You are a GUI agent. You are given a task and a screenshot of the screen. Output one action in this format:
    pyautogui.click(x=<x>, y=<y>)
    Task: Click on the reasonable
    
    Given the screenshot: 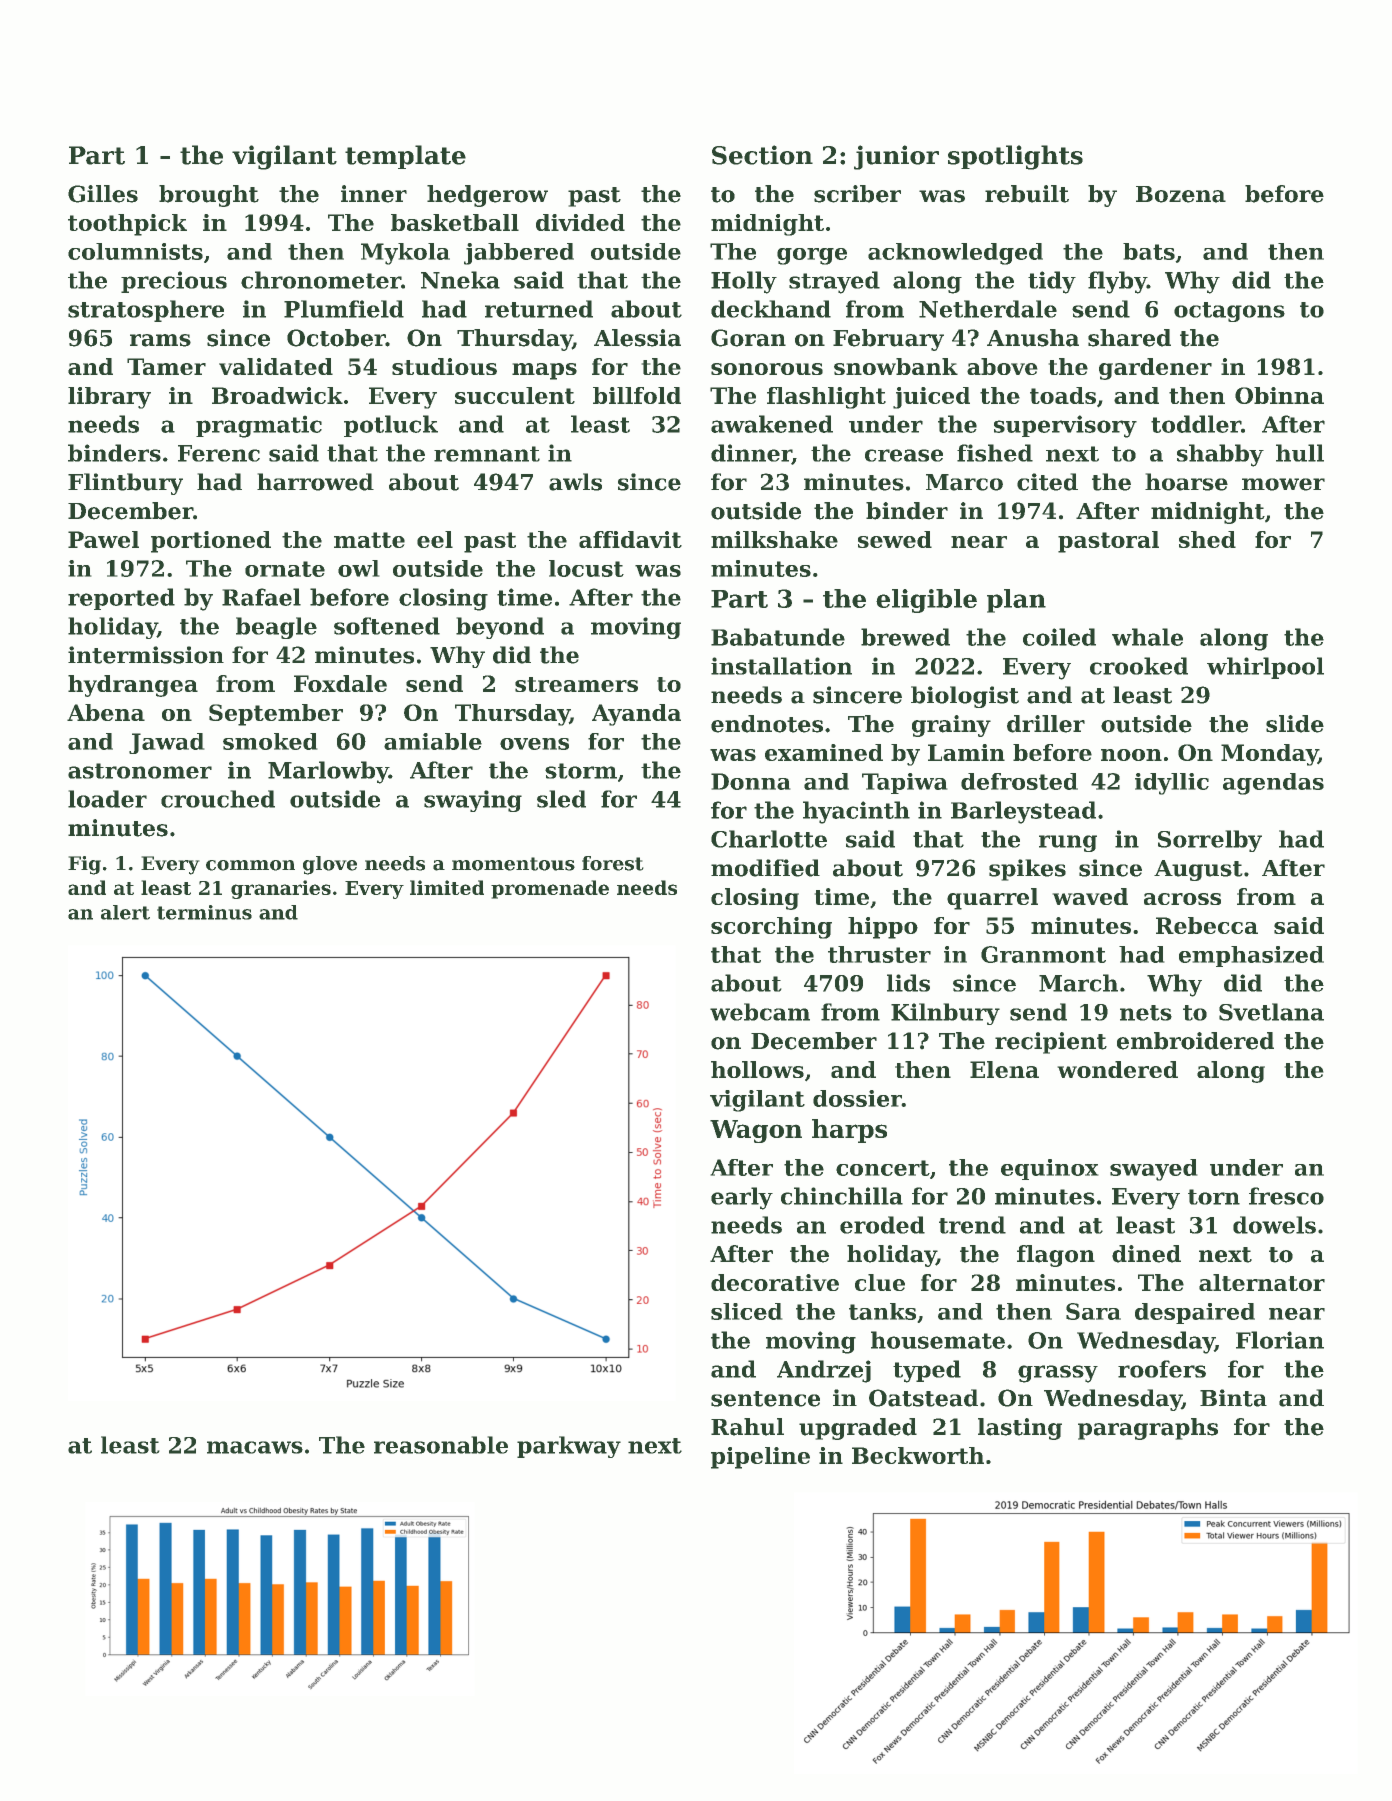 What is the action you would take?
    pyautogui.click(x=441, y=1445)
